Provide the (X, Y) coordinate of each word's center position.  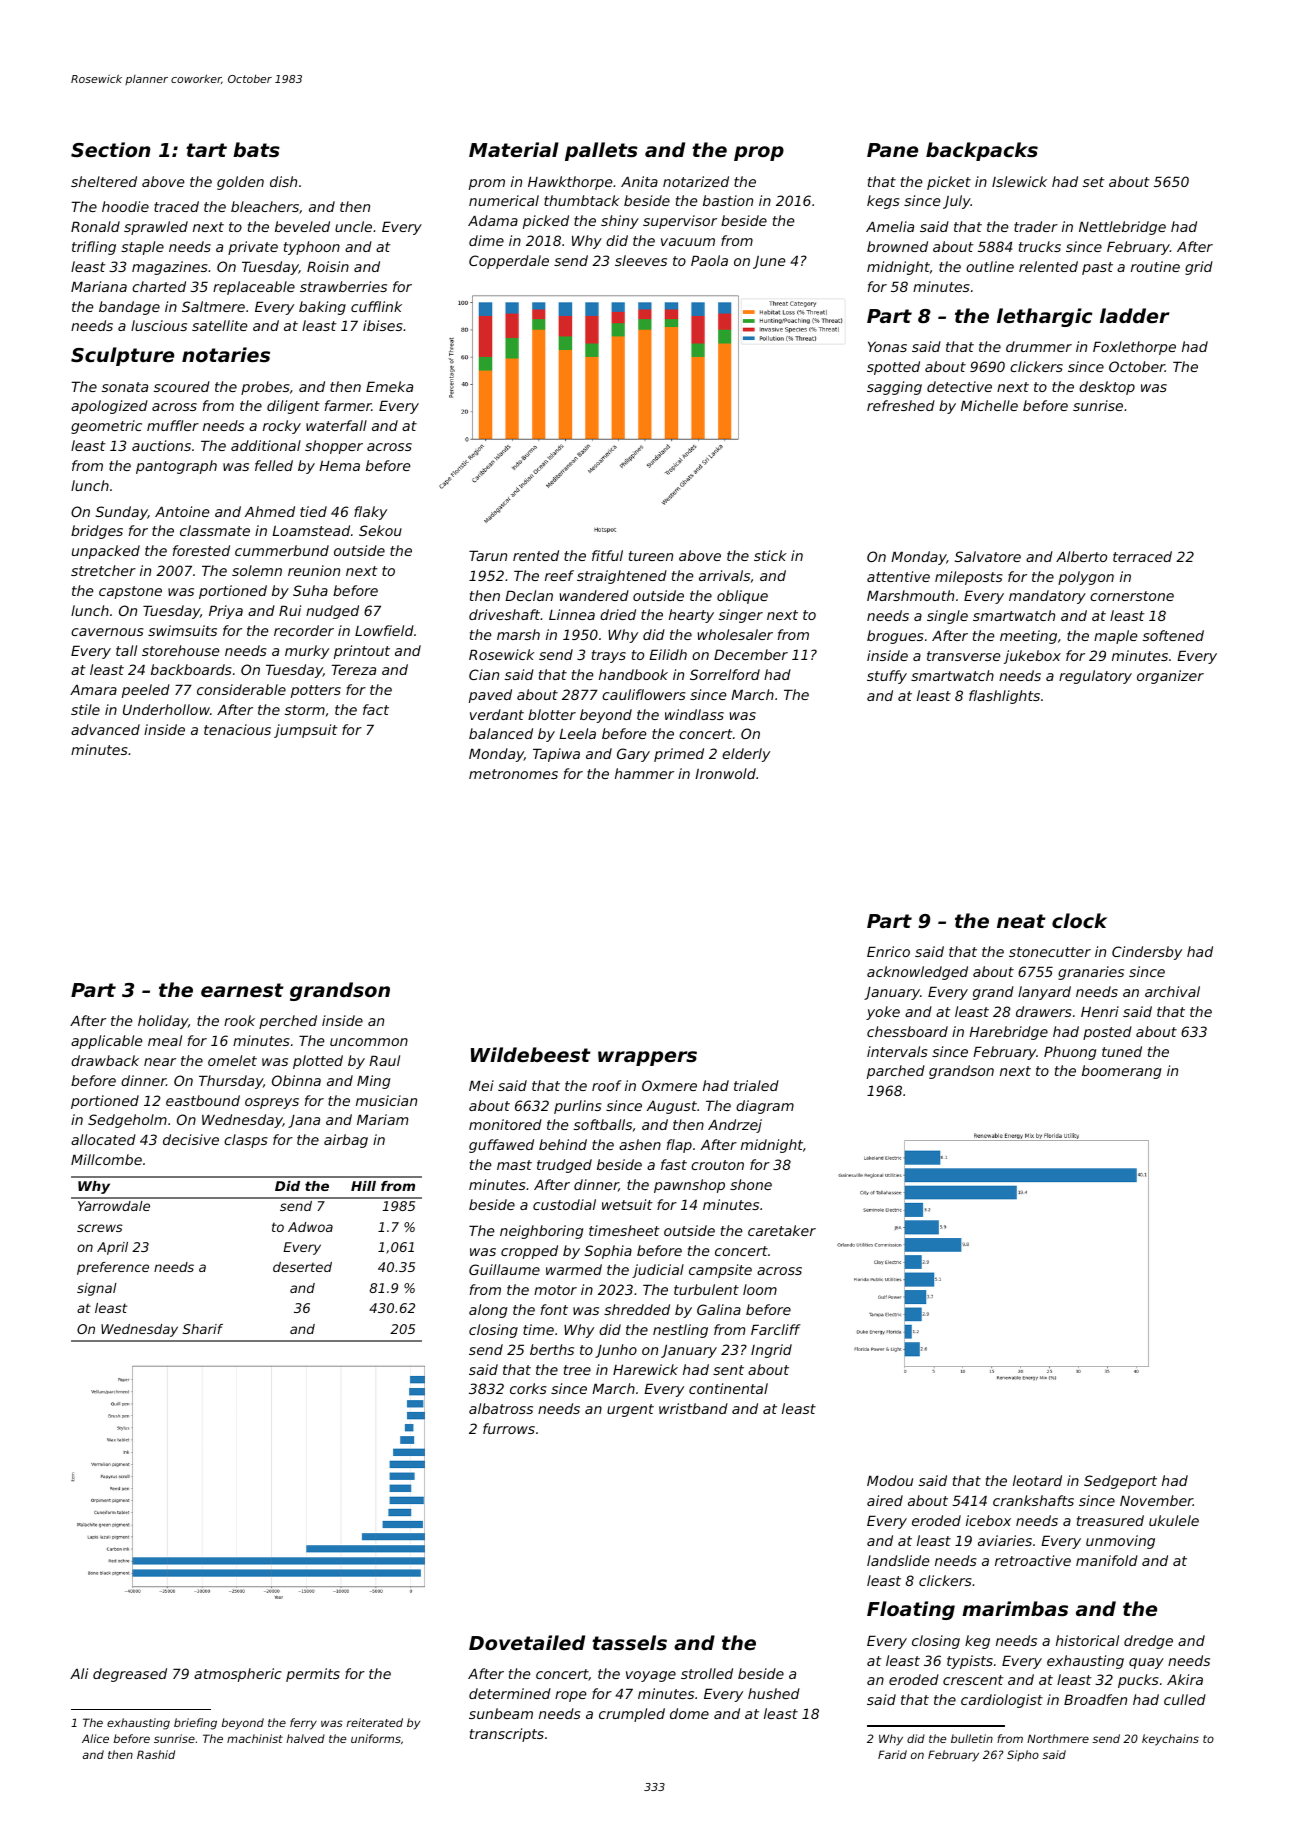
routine (1155, 266)
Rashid (156, 1754)
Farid (892, 1754)
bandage (129, 308)
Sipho (1023, 1755)
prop (759, 153)
